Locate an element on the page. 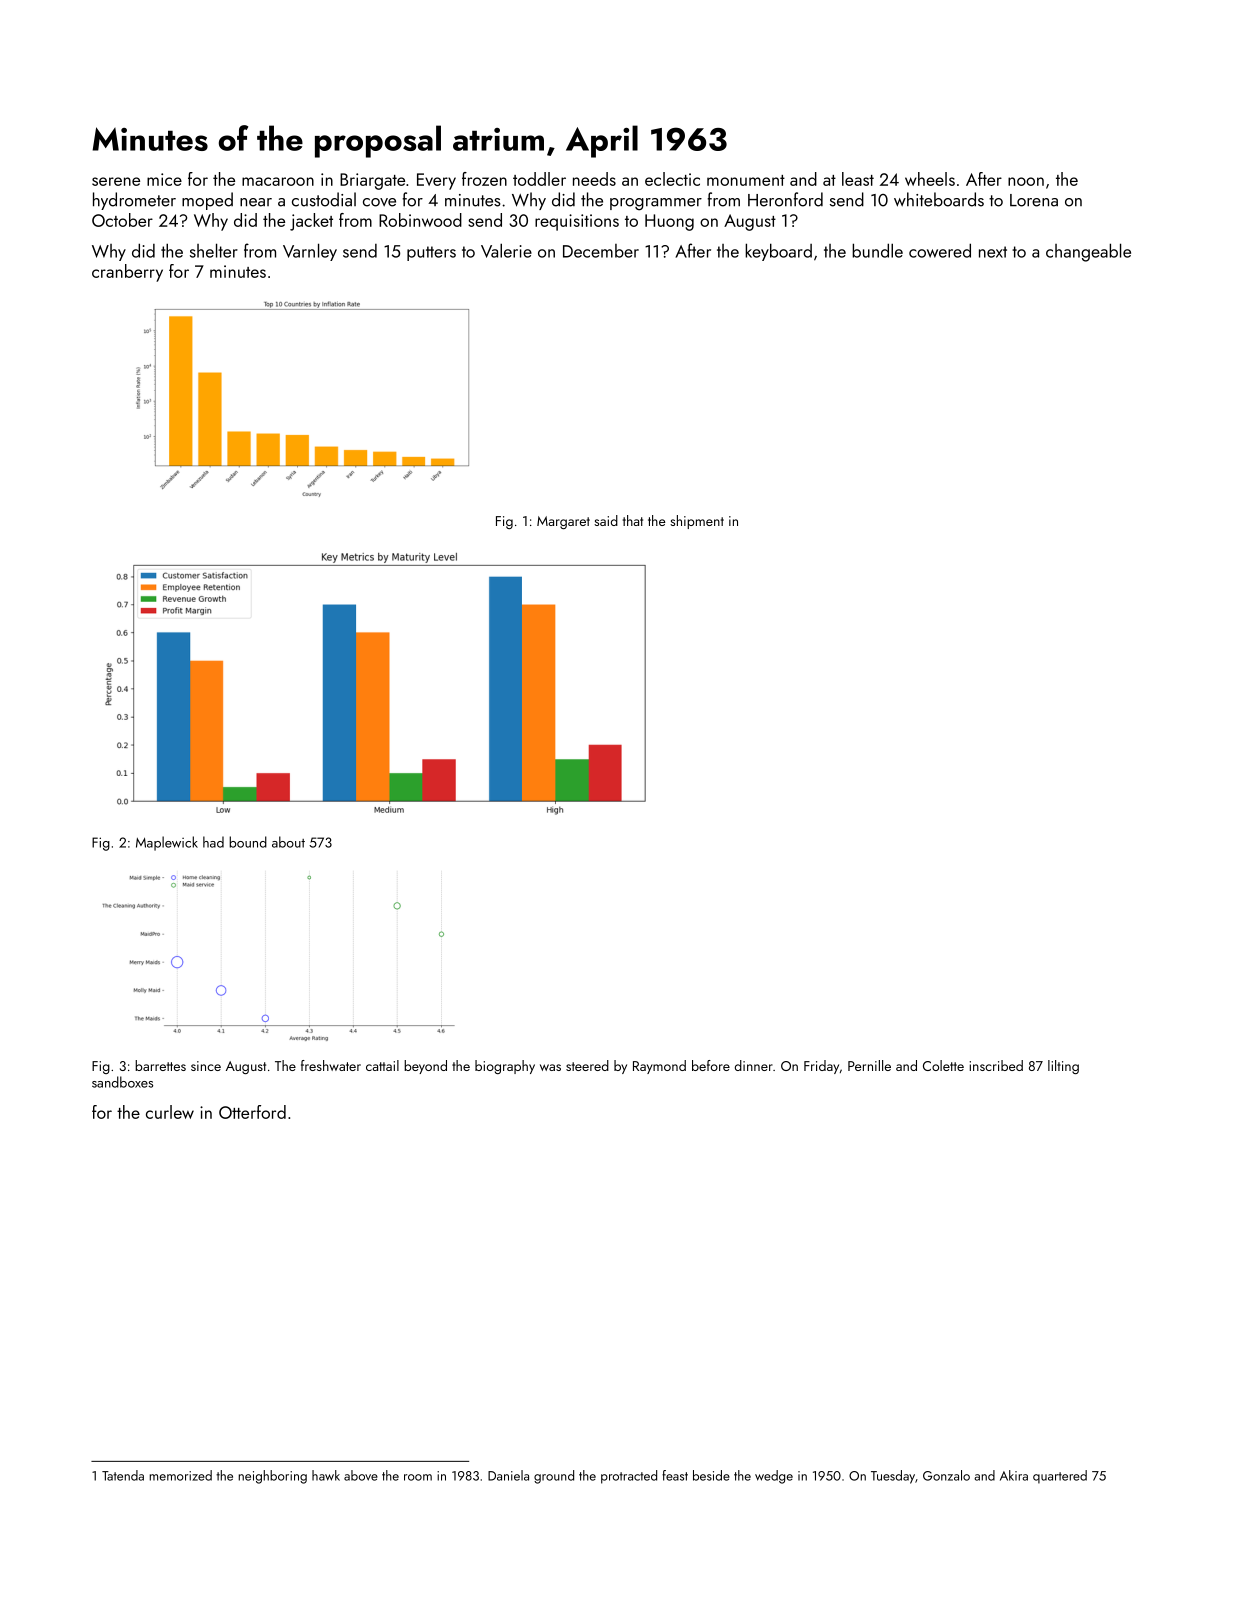 Image resolution: width=1234 pixels, height=1597 pixels. sandboxes is located at coordinates (122, 1082).
